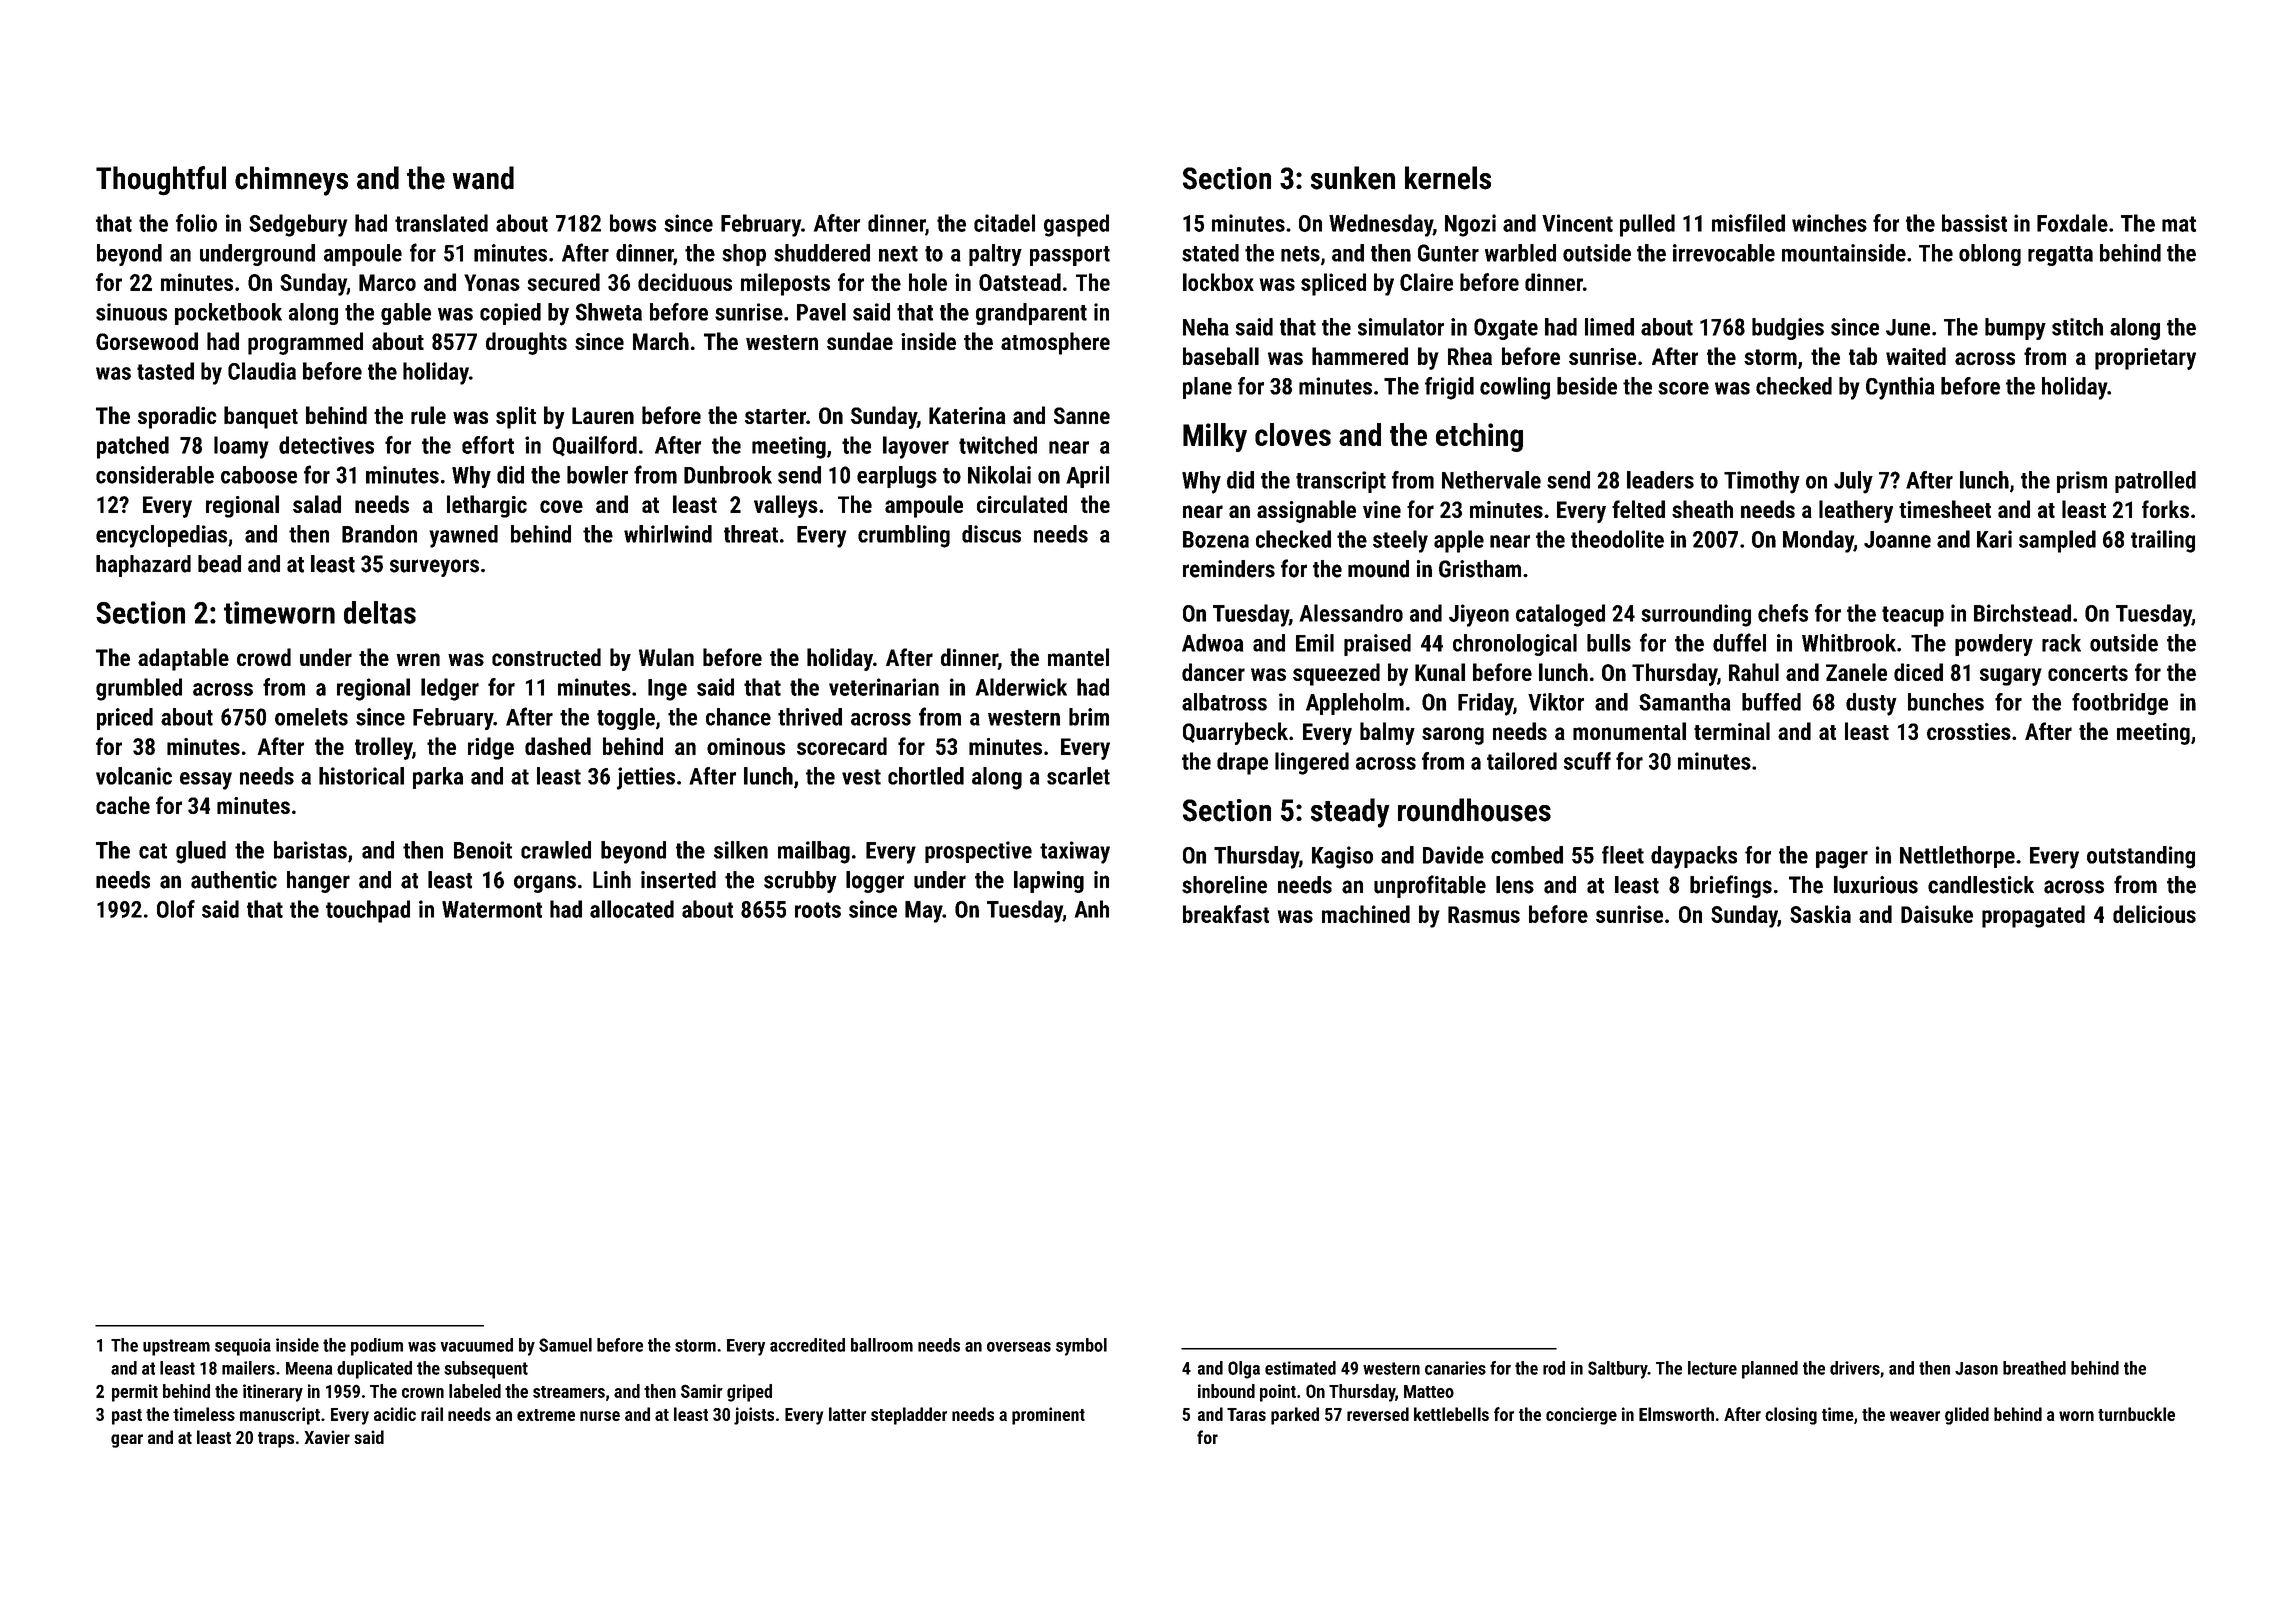 The height and width of the image is (1620, 2292). I want to click on limed, so click(1609, 327).
